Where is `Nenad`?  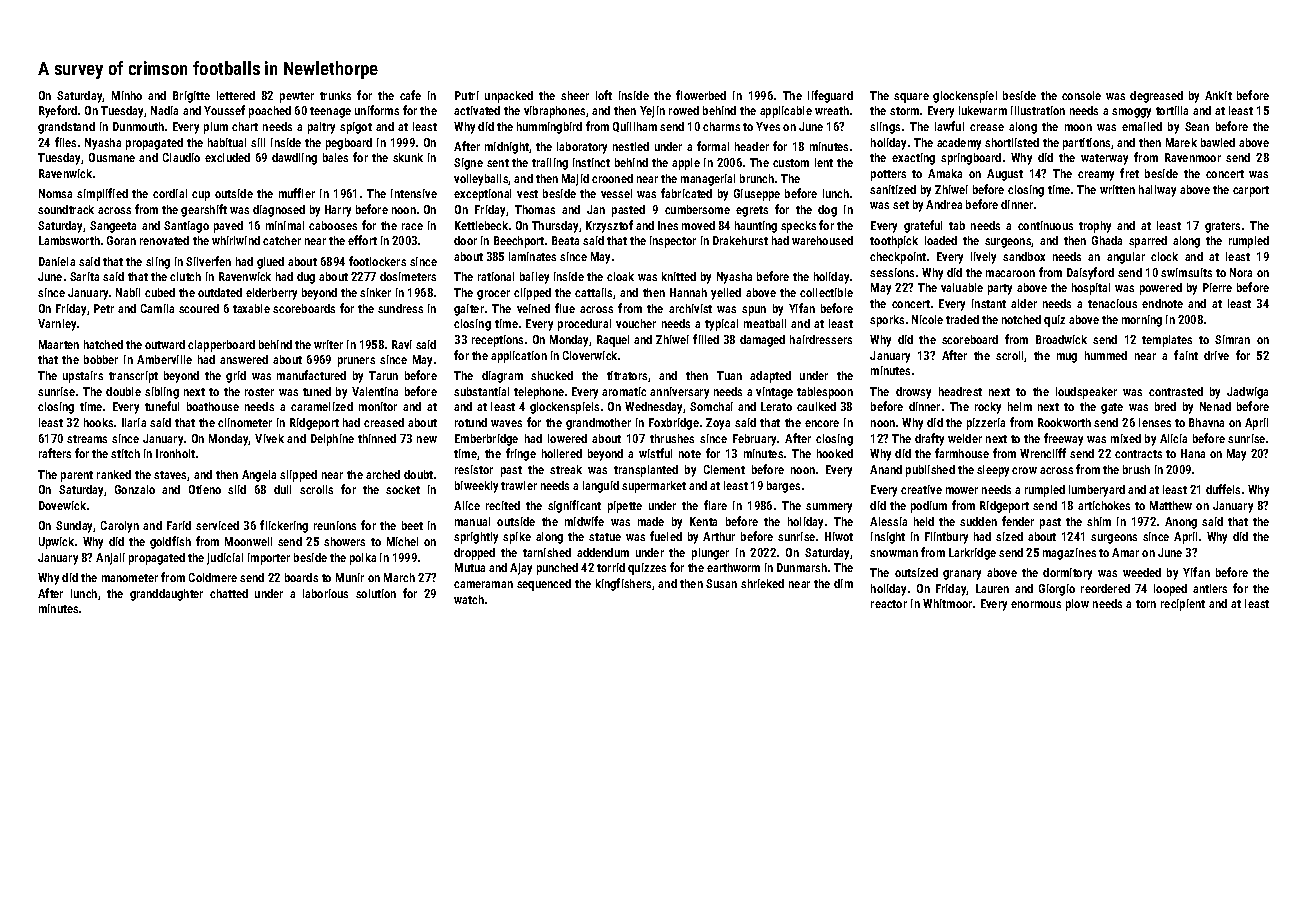 Nenad is located at coordinates (1215, 406).
